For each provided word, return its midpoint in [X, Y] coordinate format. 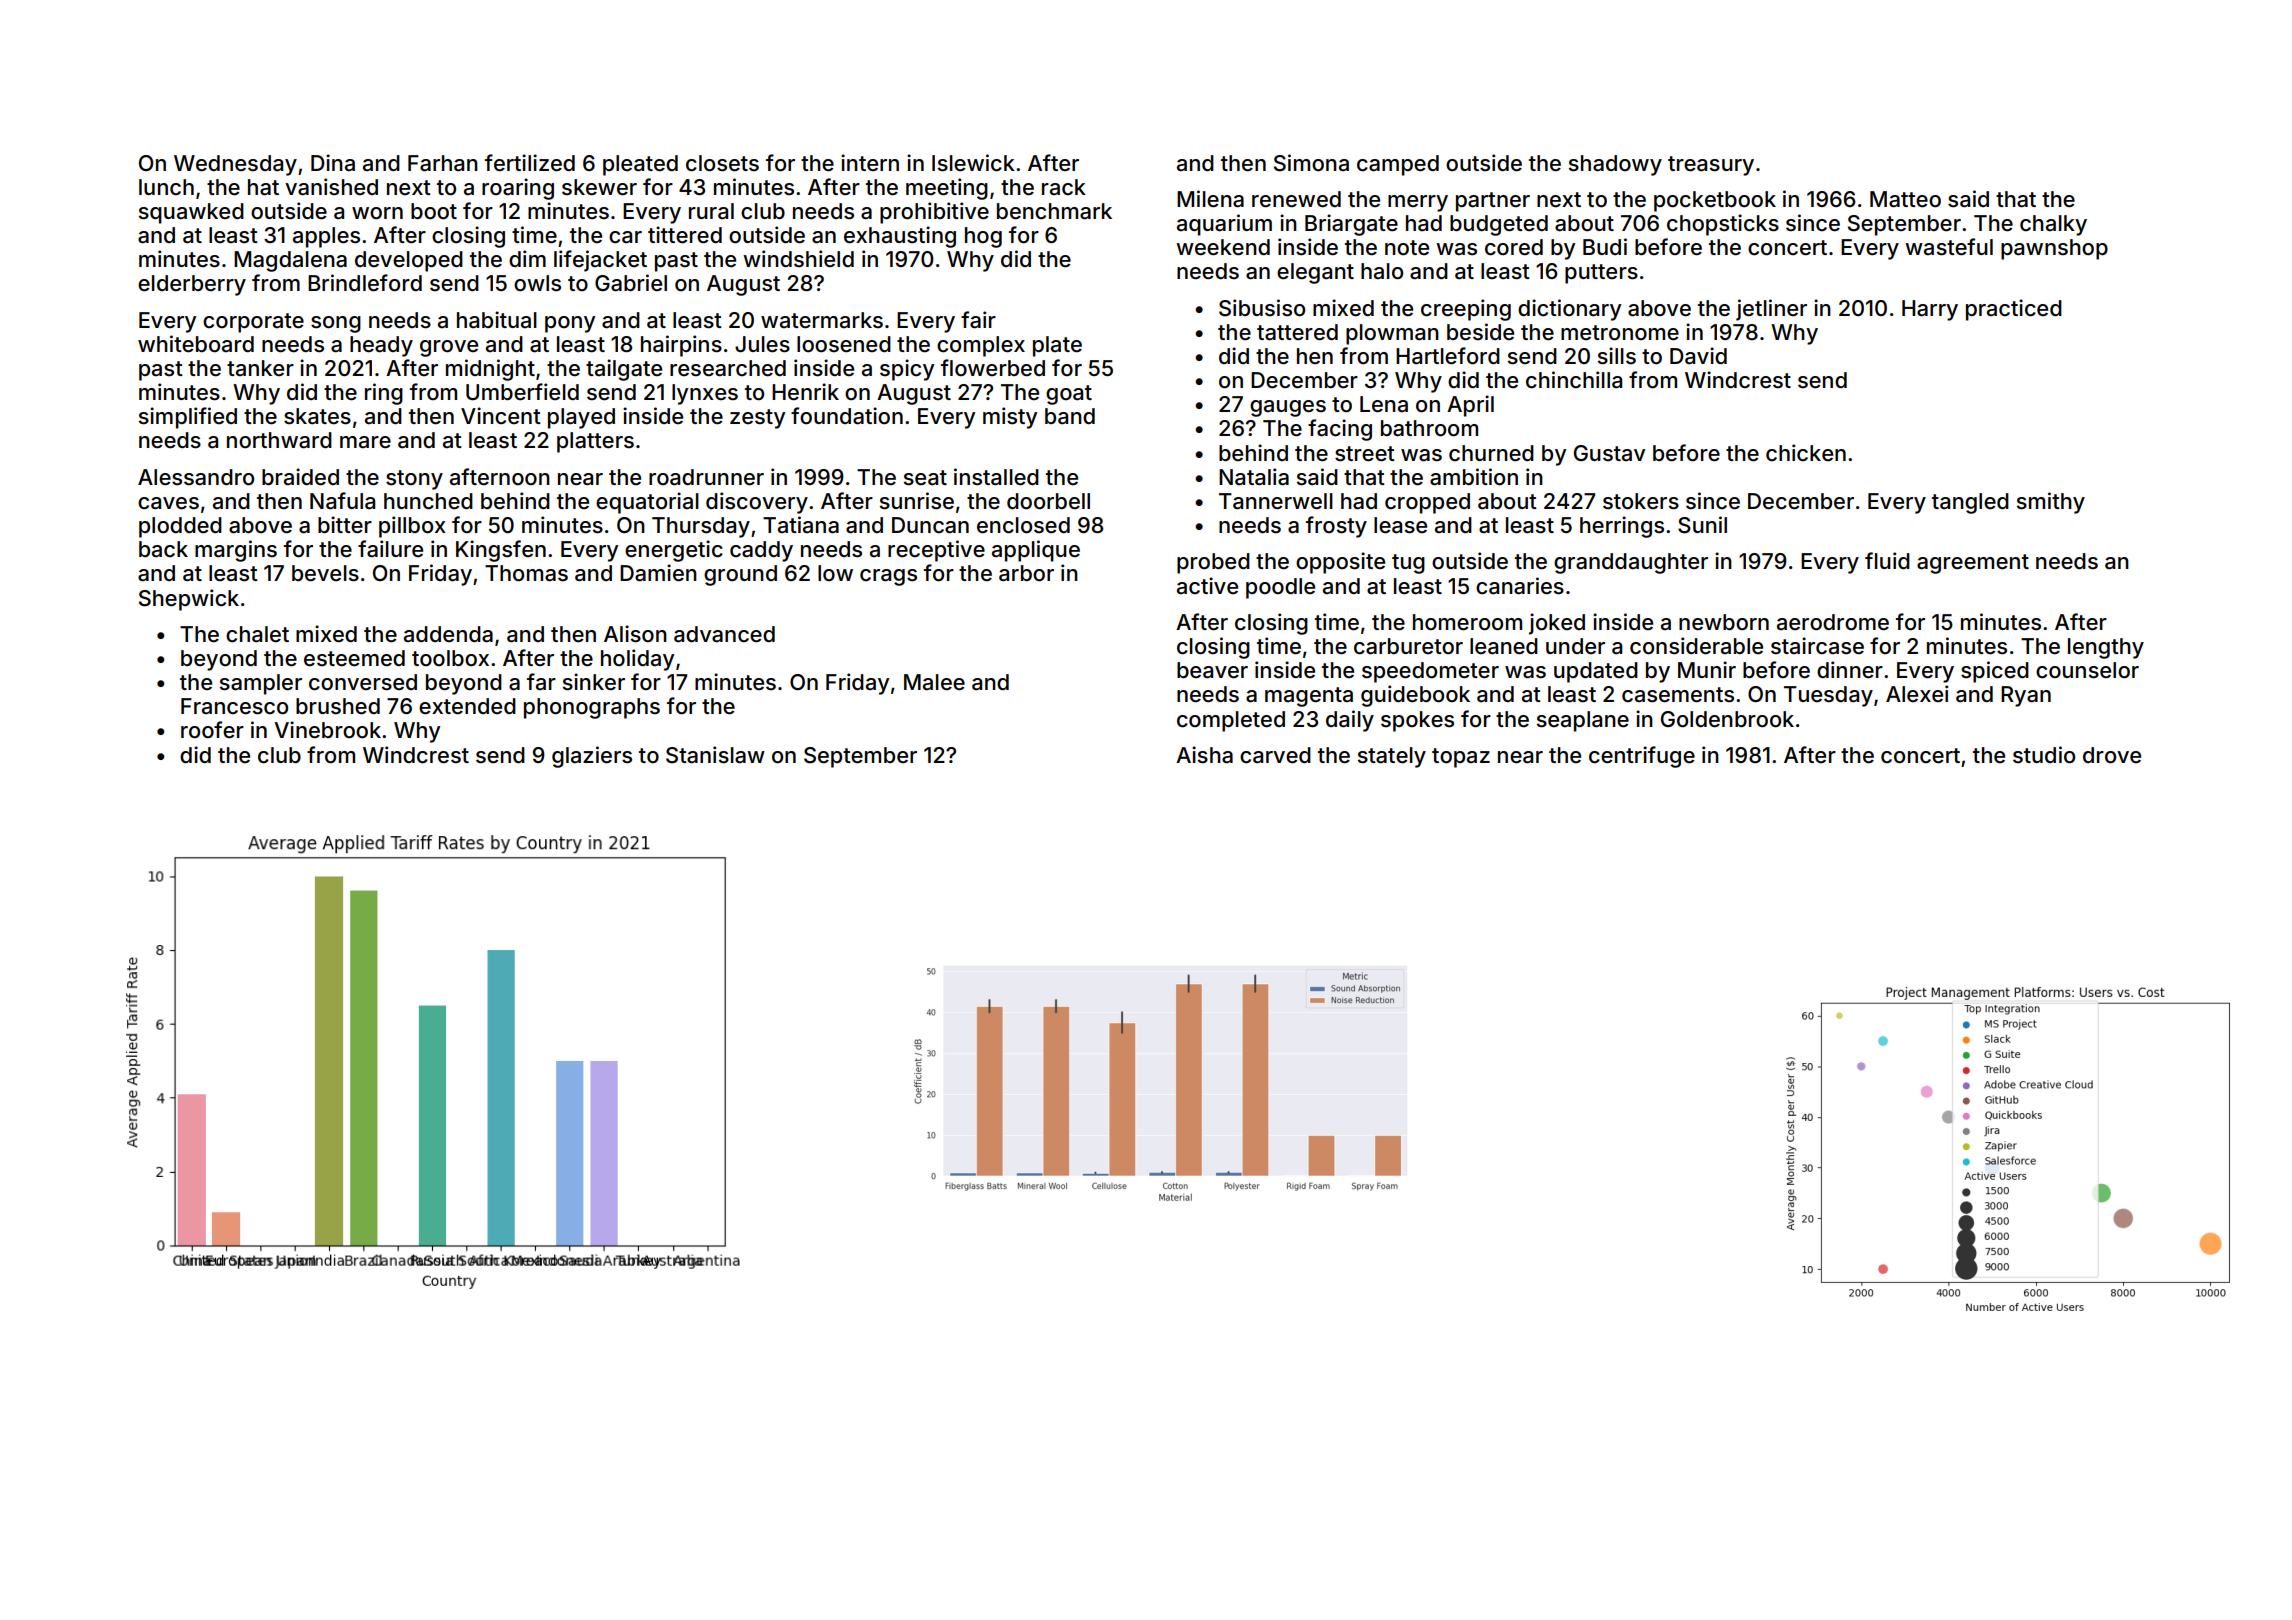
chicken [1806, 452]
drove [2112, 755]
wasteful [1949, 247]
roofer [212, 730]
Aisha [1204, 755]
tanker [260, 368]
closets [722, 163]
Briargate [1351, 225]
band [1070, 416]
